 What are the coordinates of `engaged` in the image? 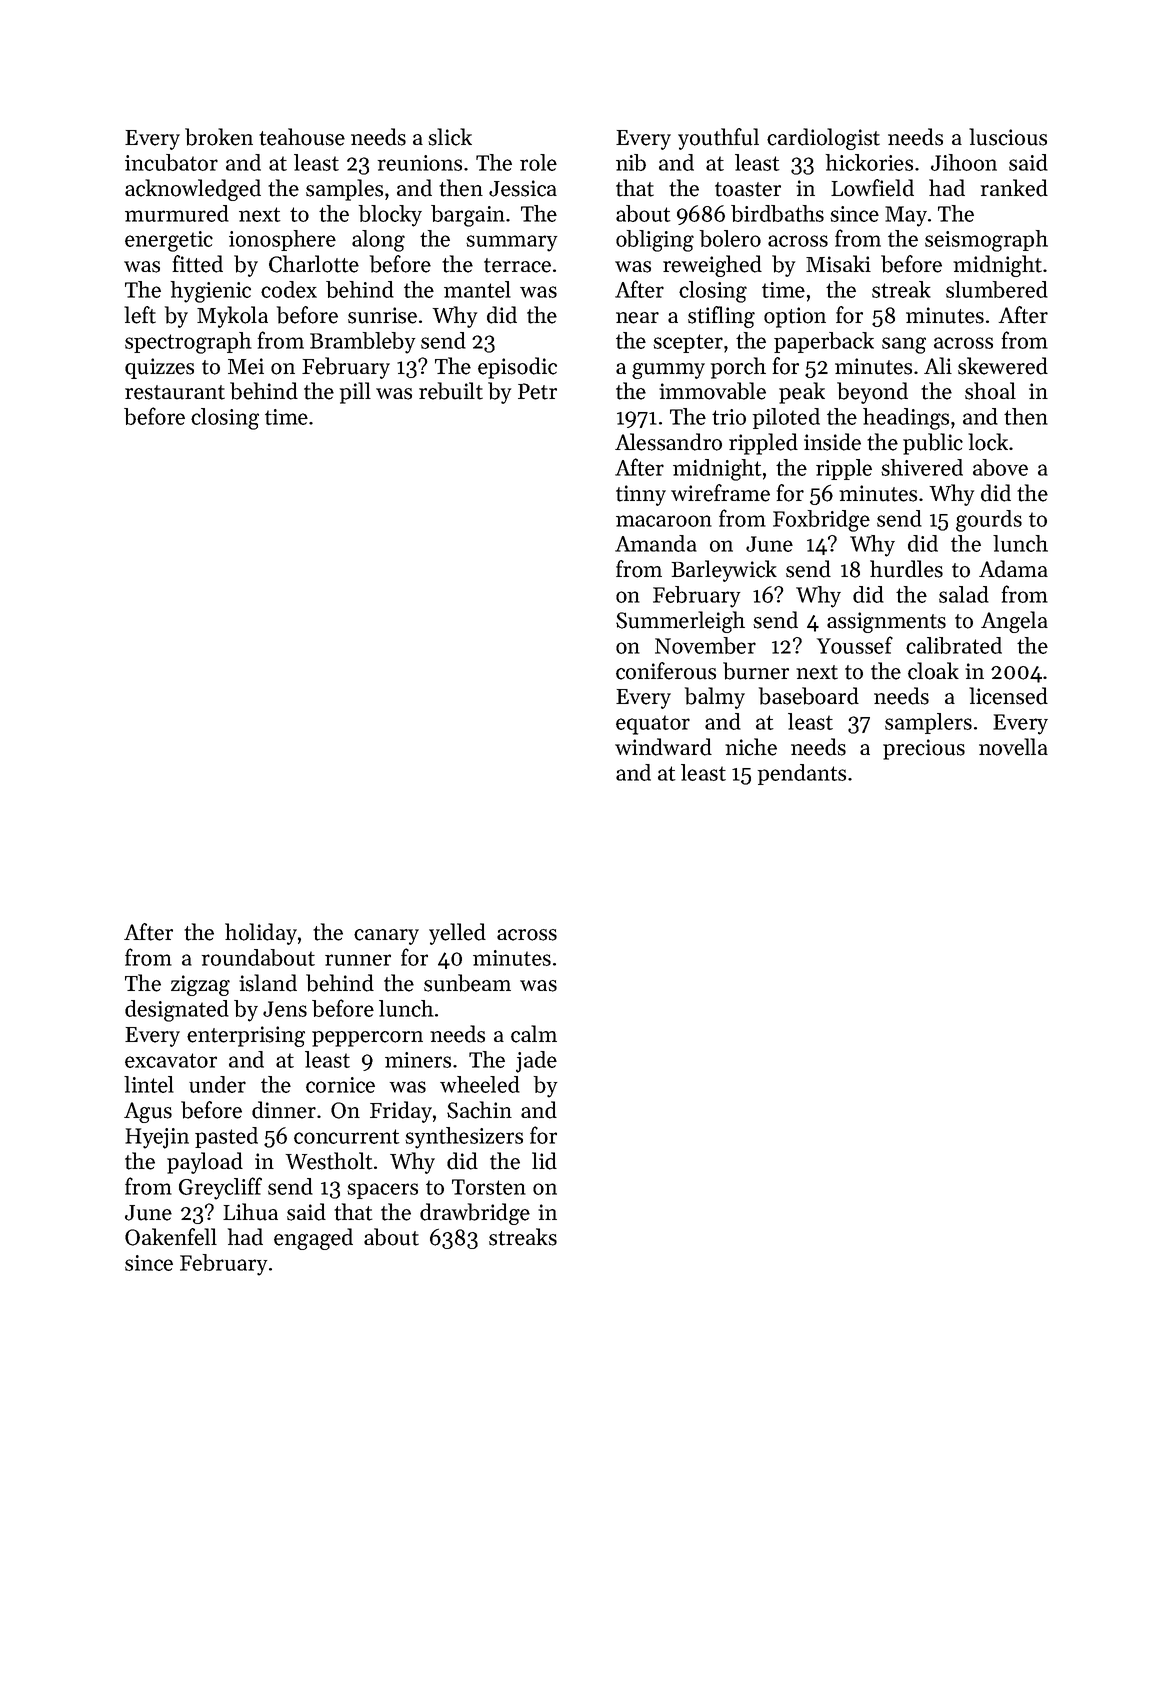 It's located at (313, 1239).
